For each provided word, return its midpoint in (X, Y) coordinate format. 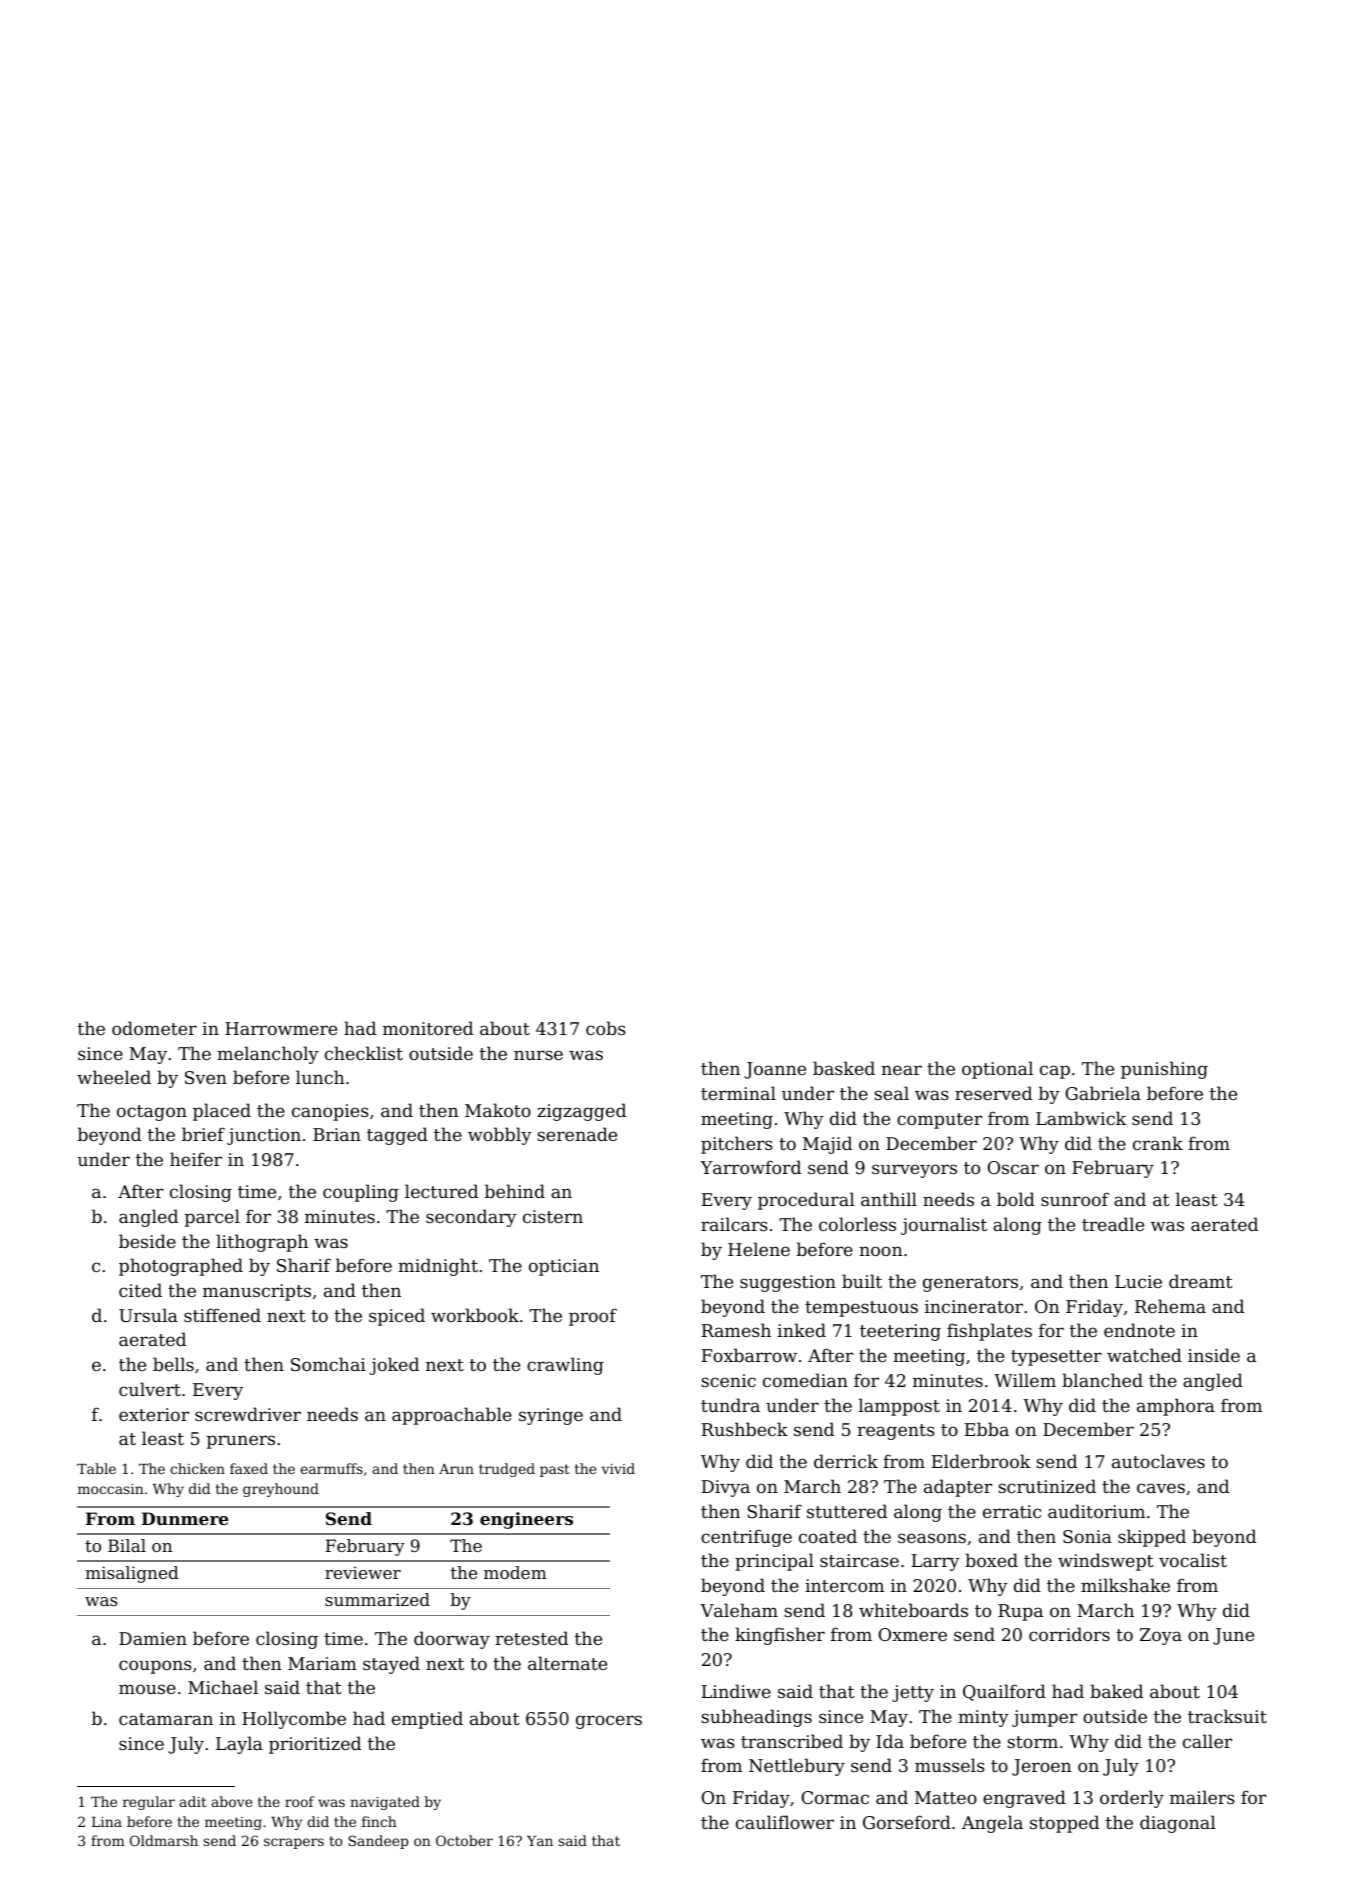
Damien (153, 1638)
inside (1214, 1355)
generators (970, 1284)
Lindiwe (736, 1691)
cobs (606, 1028)
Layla (239, 1745)
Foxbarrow (749, 1355)
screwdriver (248, 1414)
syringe (551, 1416)
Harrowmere (281, 1028)
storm (1032, 1742)
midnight (438, 1267)
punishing (1164, 1070)
